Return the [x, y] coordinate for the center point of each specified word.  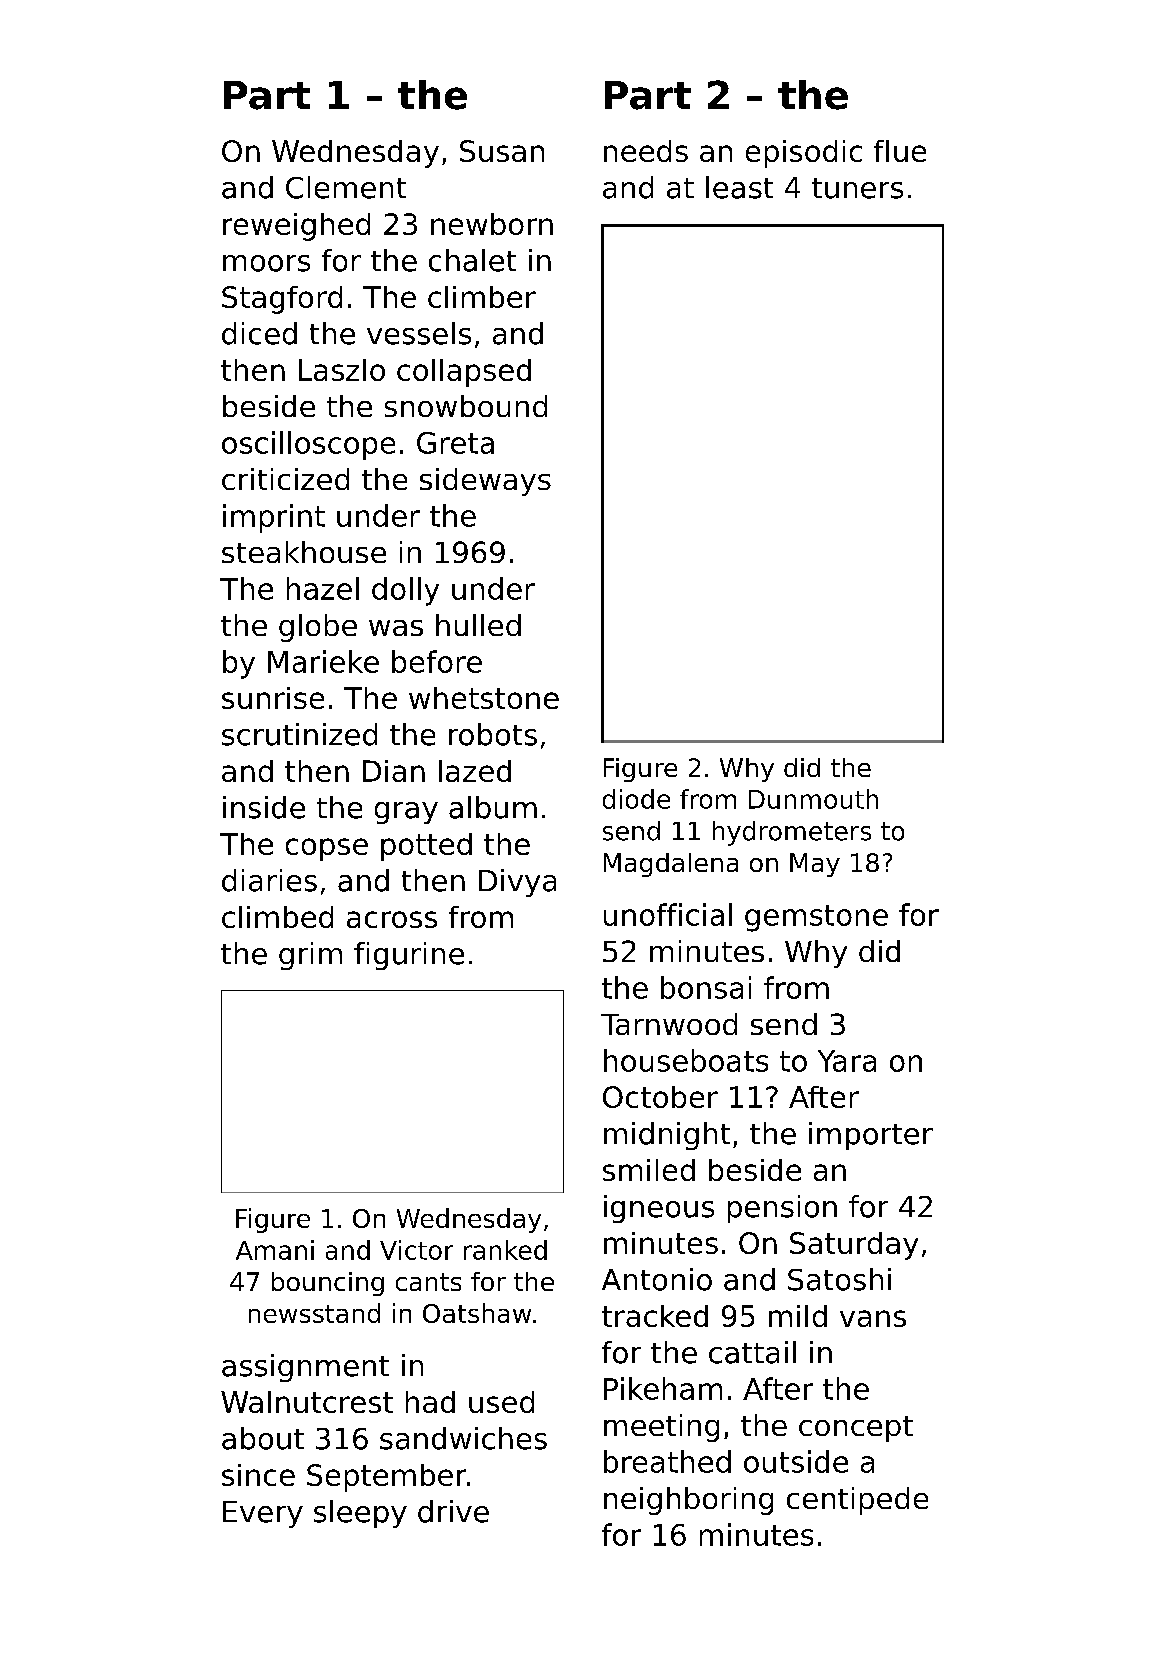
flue [900, 151]
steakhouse [304, 552]
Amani [275, 1250]
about [263, 1438]
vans [873, 1318]
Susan [502, 151]
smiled [649, 1170]
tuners [857, 188]
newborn [492, 224]
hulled [478, 625]
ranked [505, 1250]
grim [310, 956]
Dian [394, 771]
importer [871, 1136]
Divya [517, 883]
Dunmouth [813, 799]
